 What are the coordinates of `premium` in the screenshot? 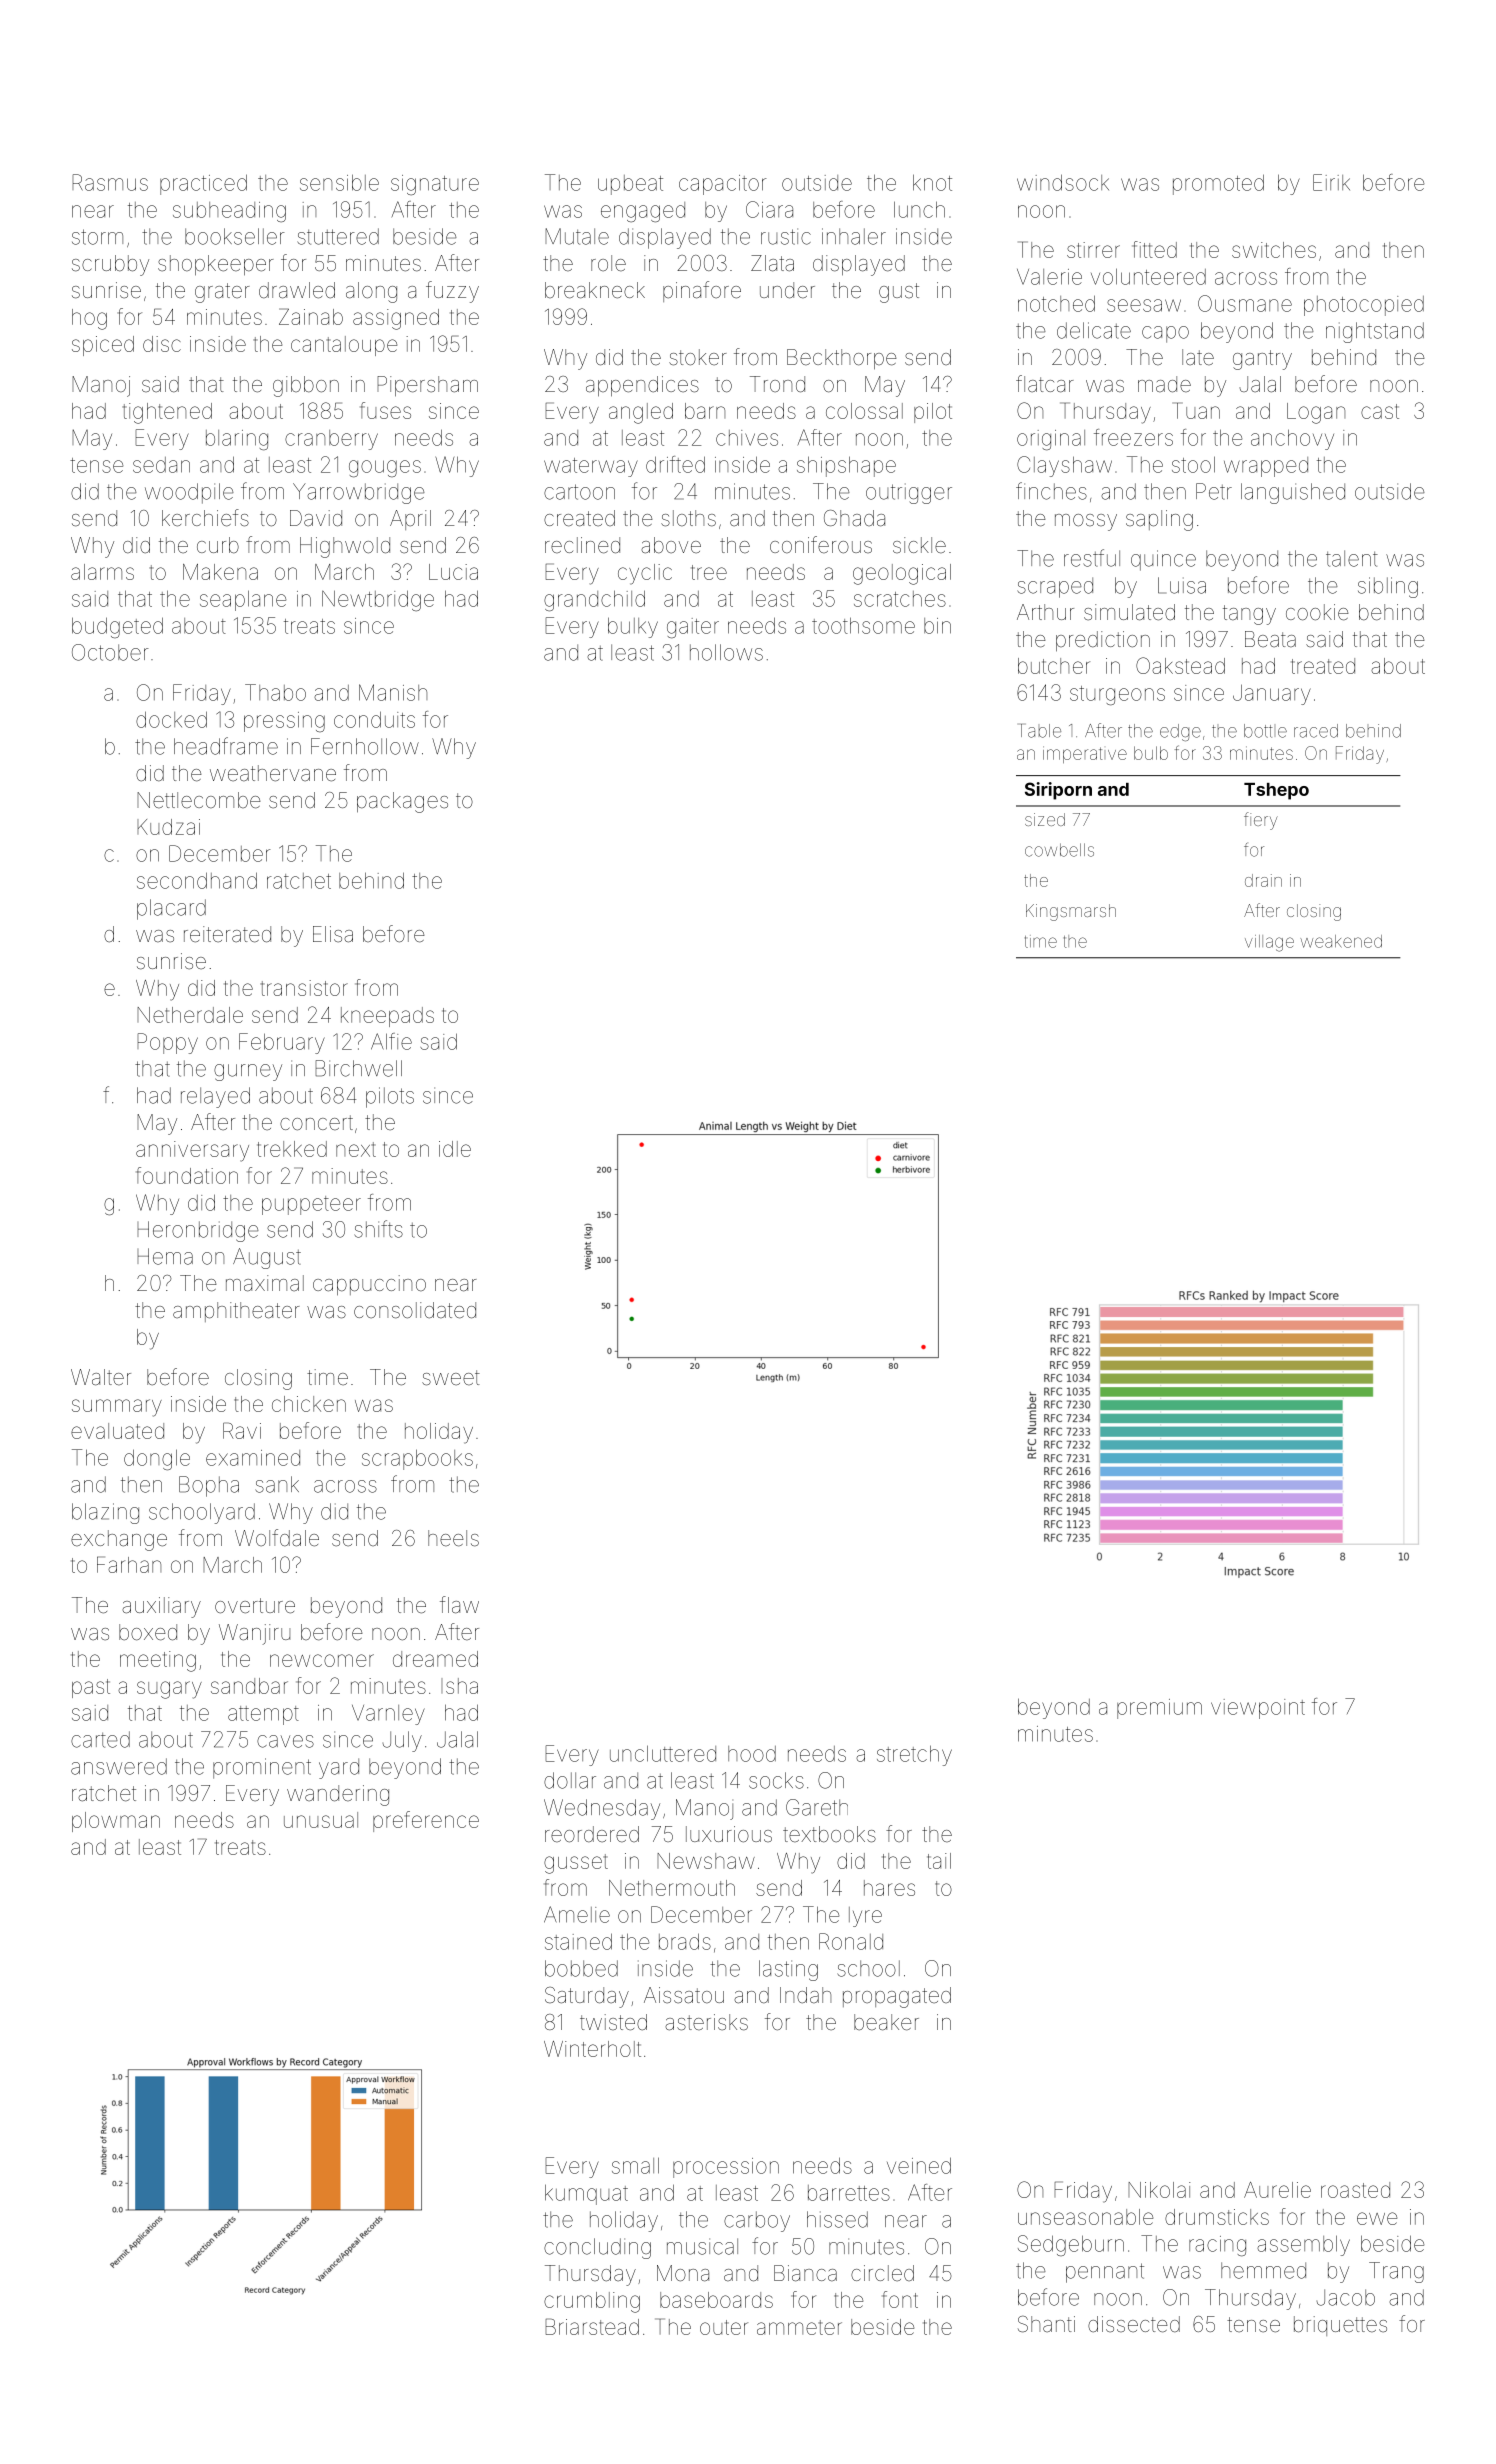 It's located at (1159, 1709).
